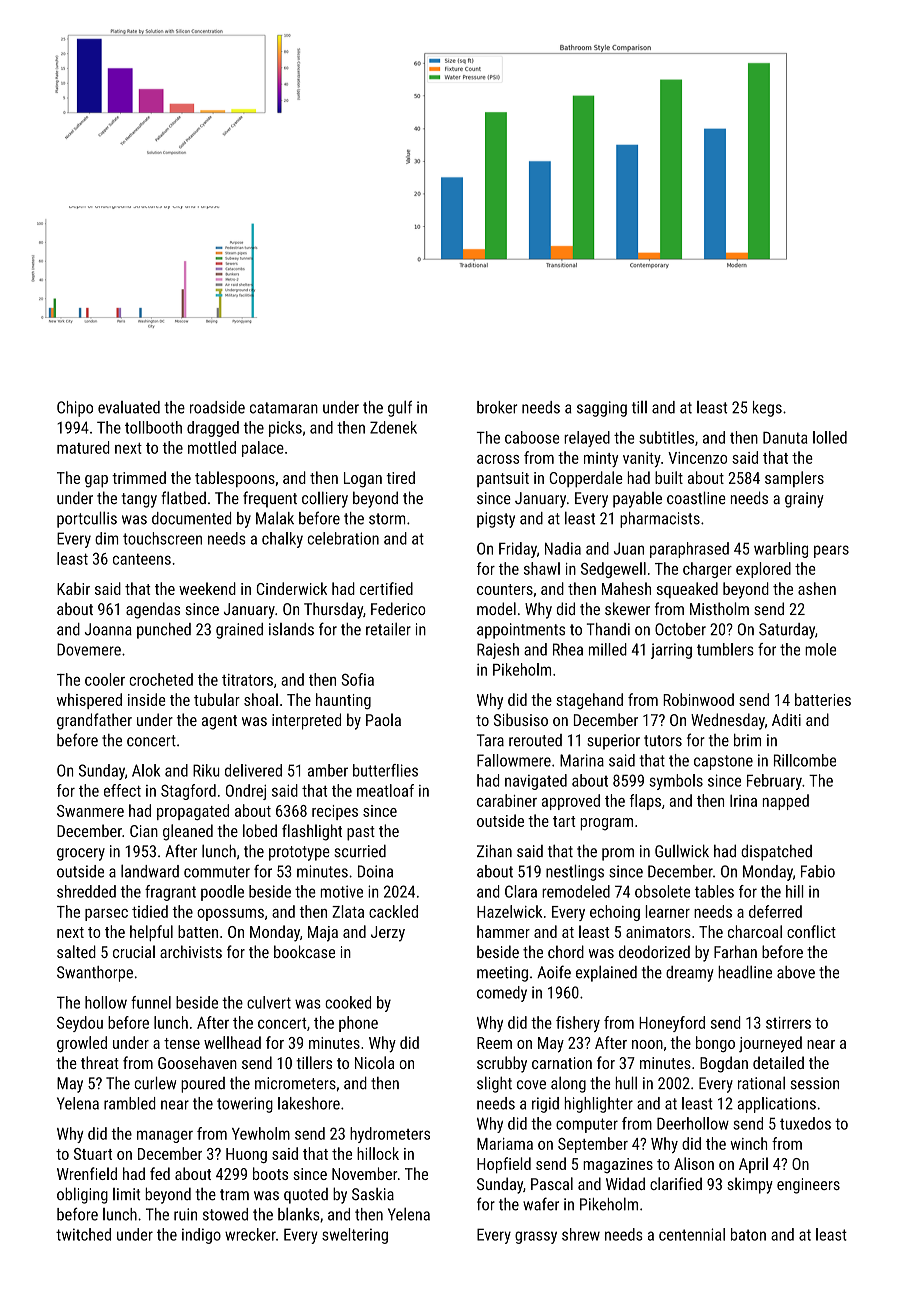 The image size is (908, 1316). Describe the element at coordinates (393, 911) in the document. I see `cackled` at that location.
